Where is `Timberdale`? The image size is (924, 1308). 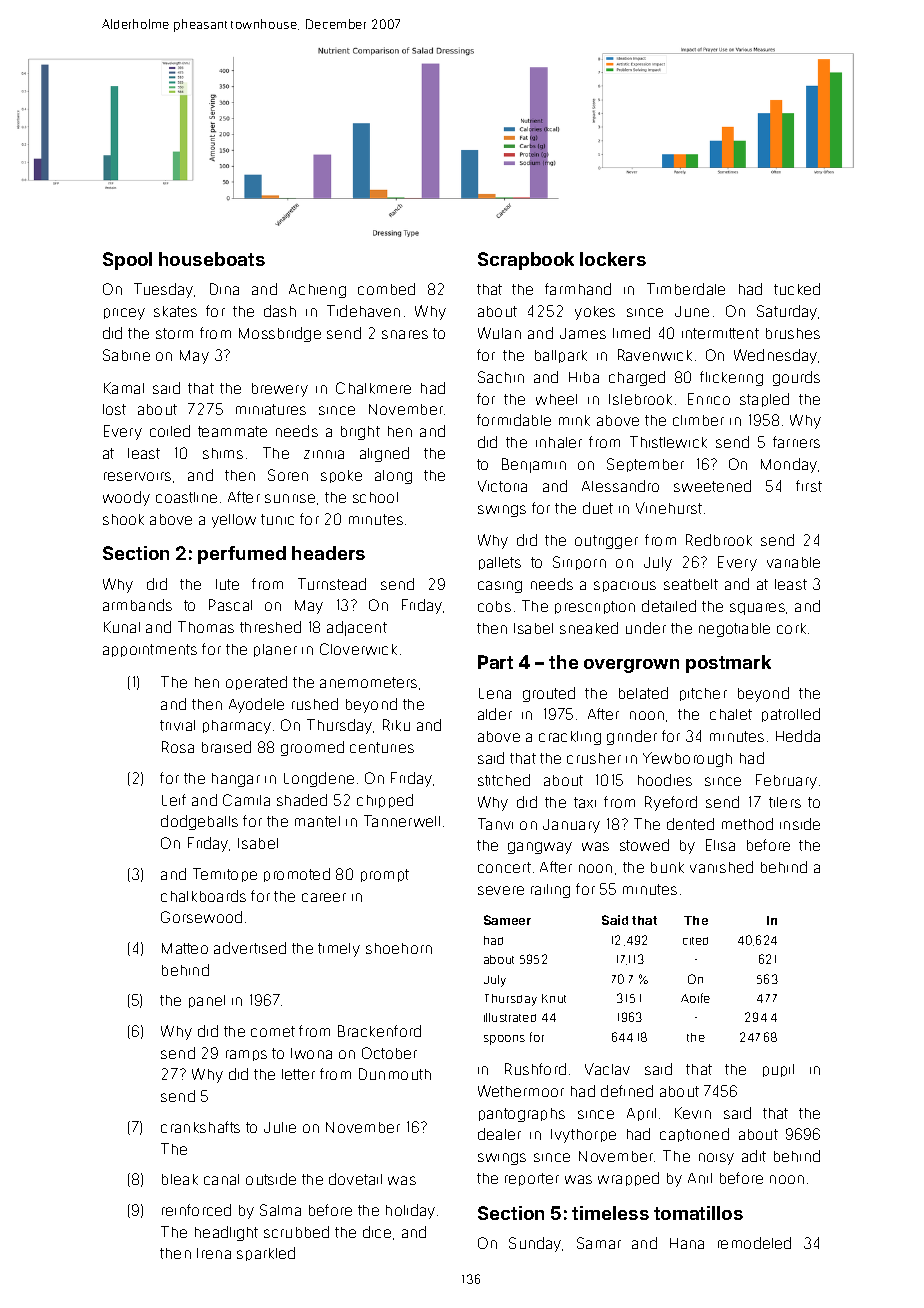
Timberdale is located at coordinates (686, 289).
